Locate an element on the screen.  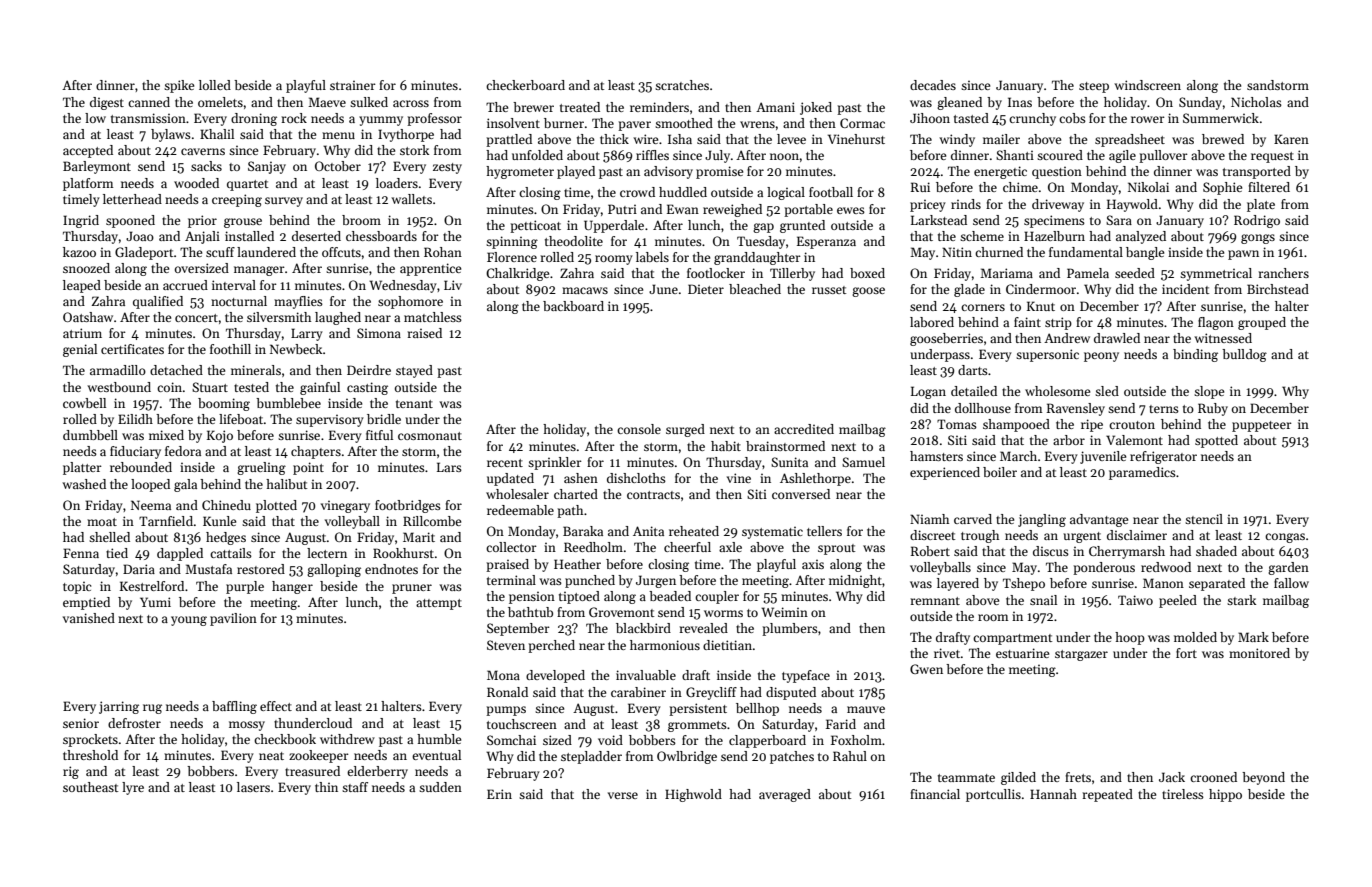
accepted is located at coordinates (88, 151).
